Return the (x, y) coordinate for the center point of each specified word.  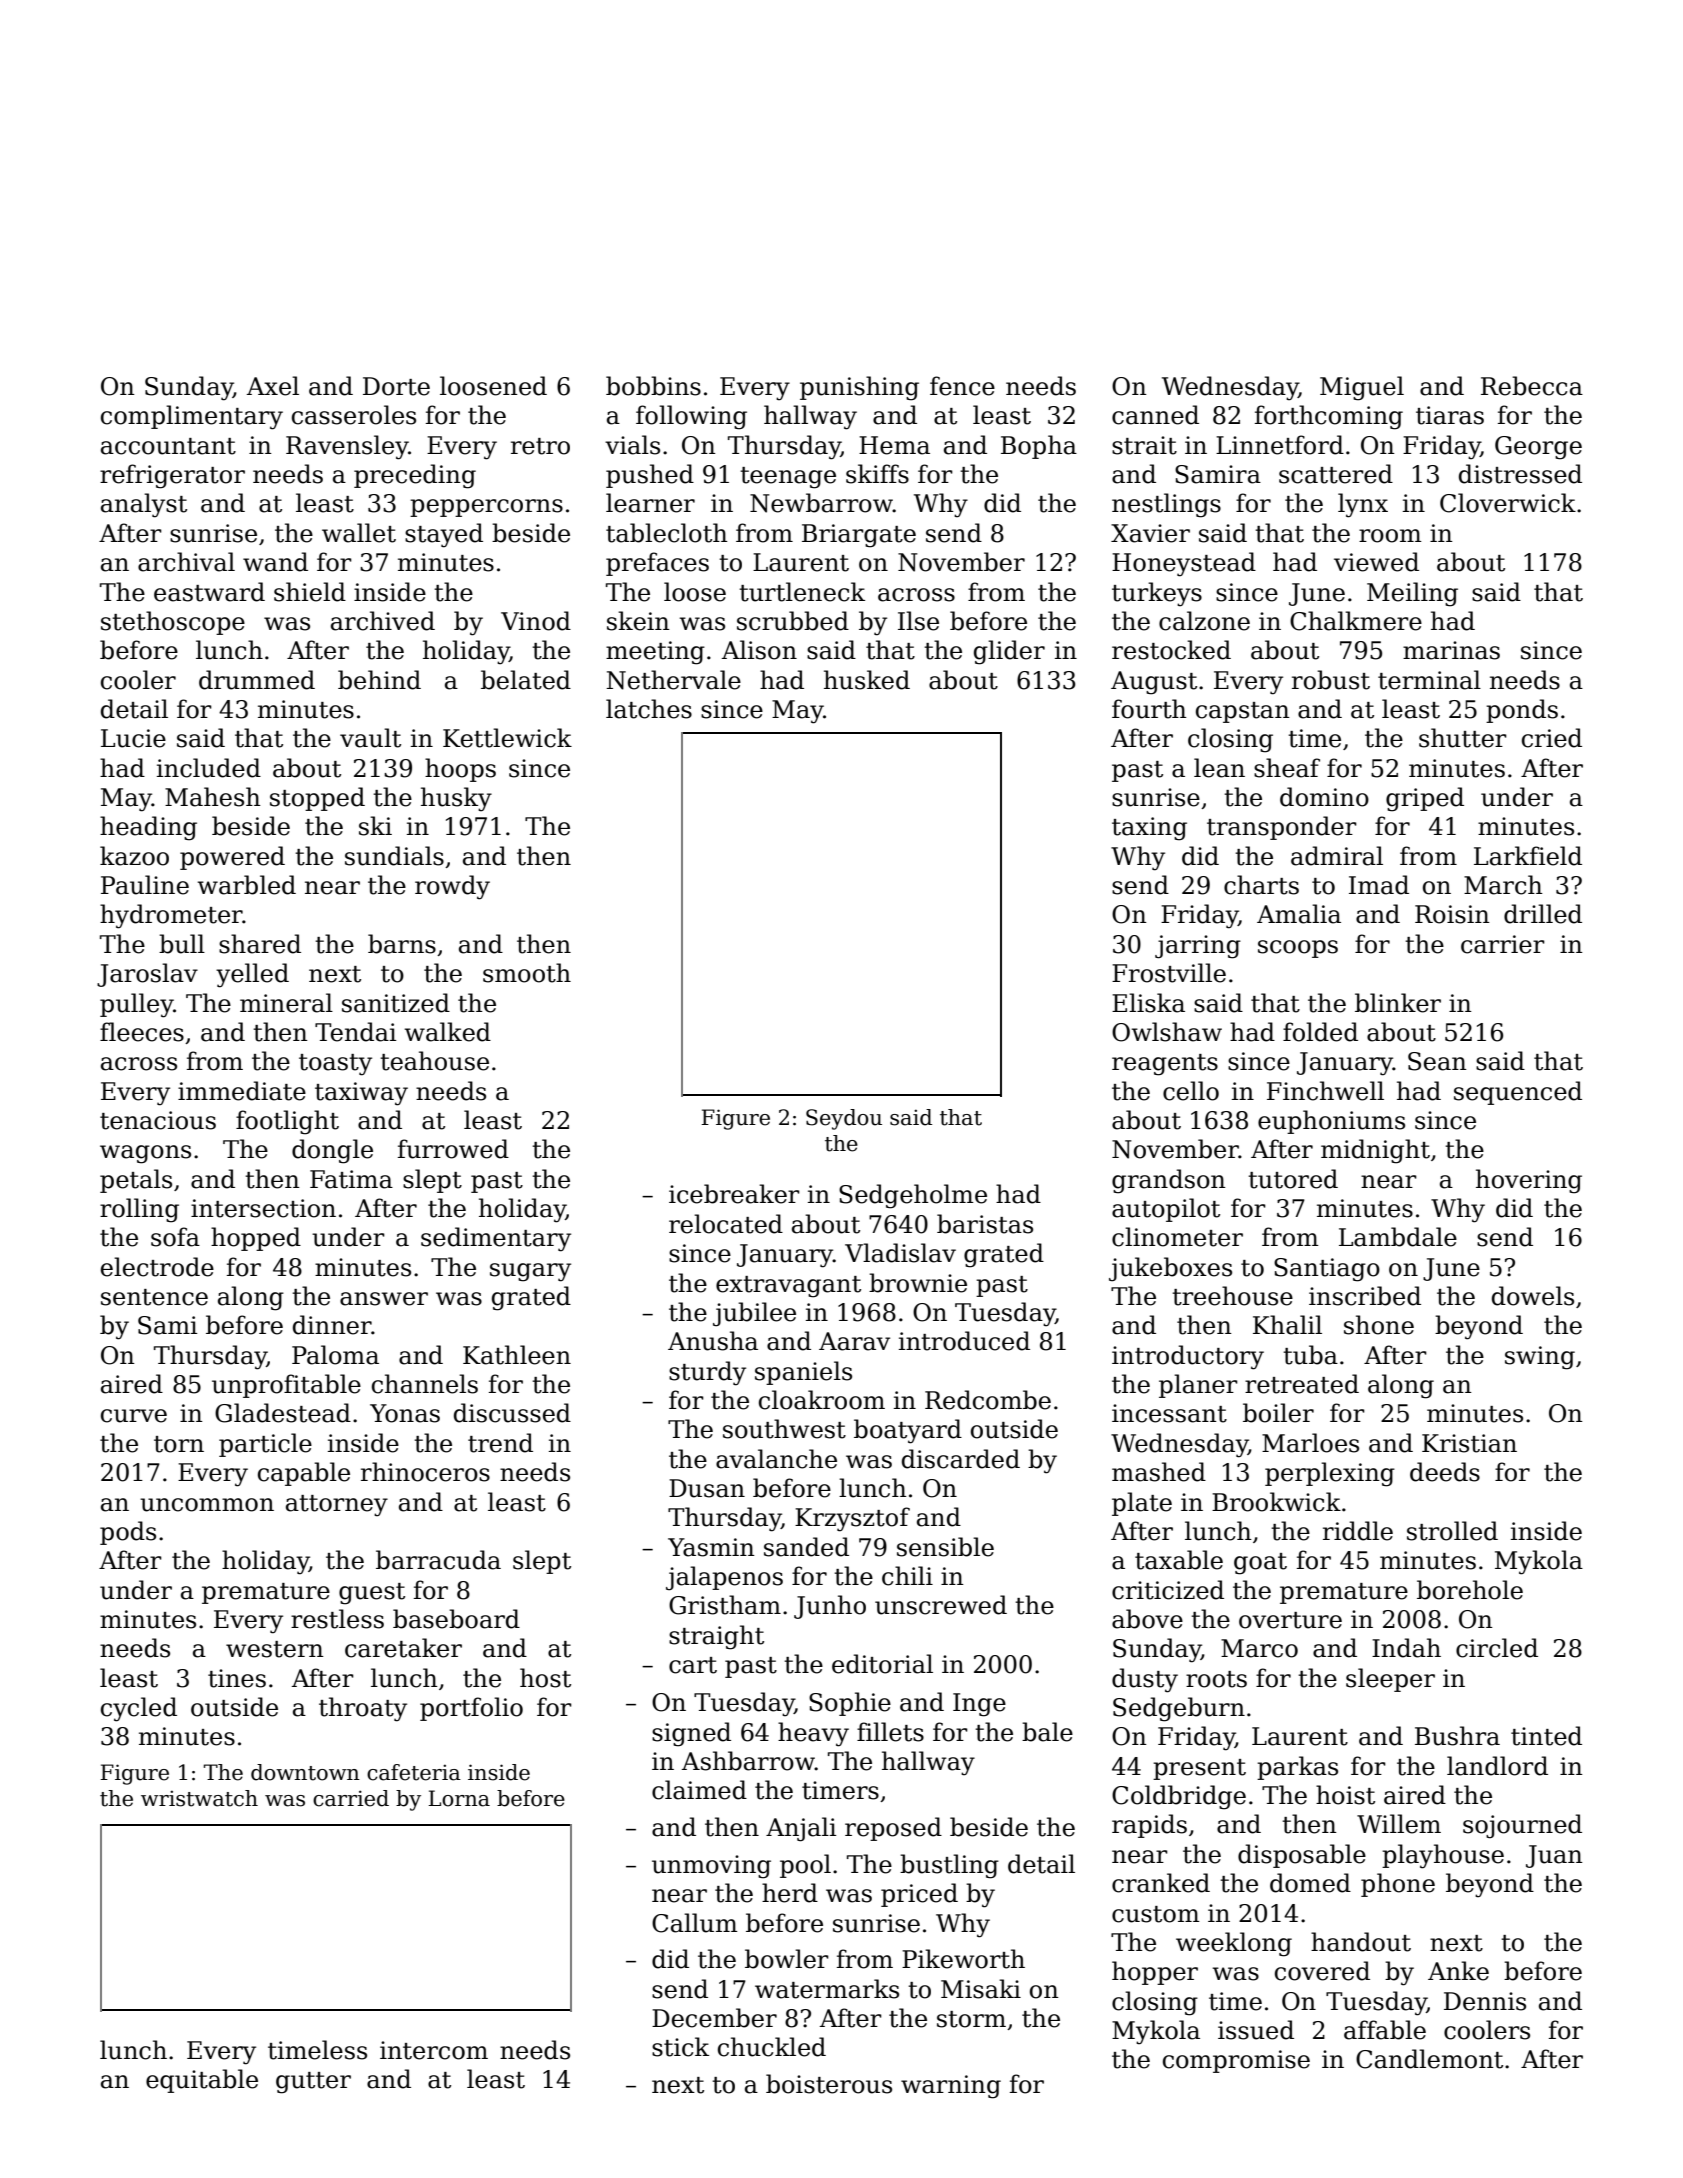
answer (384, 1299)
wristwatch (199, 1798)
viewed (1376, 562)
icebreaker (734, 1194)
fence (962, 386)
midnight (1375, 1151)
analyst (144, 505)
